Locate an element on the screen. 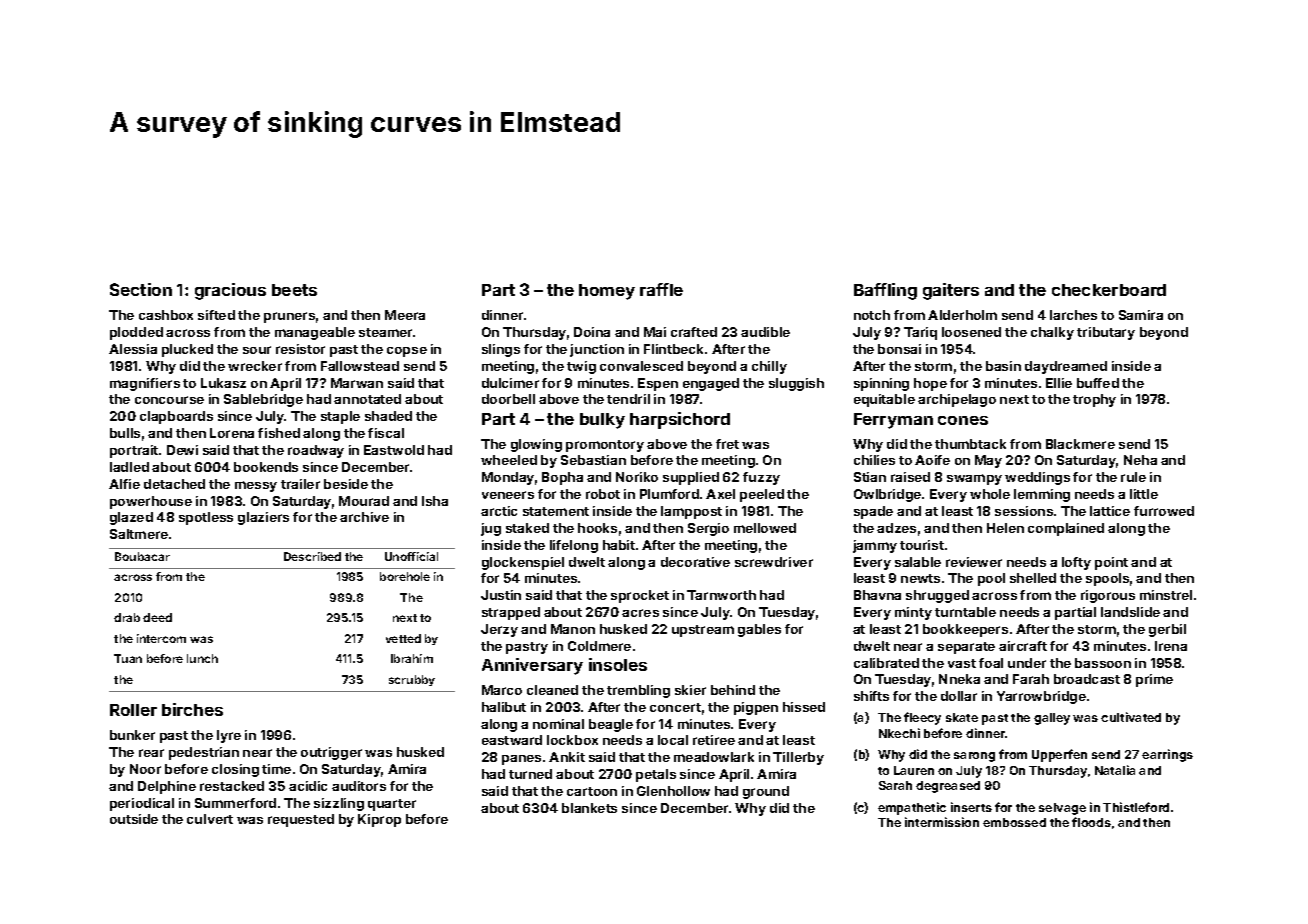 The width and height of the screenshot is (1308, 924). deed is located at coordinates (157, 617).
